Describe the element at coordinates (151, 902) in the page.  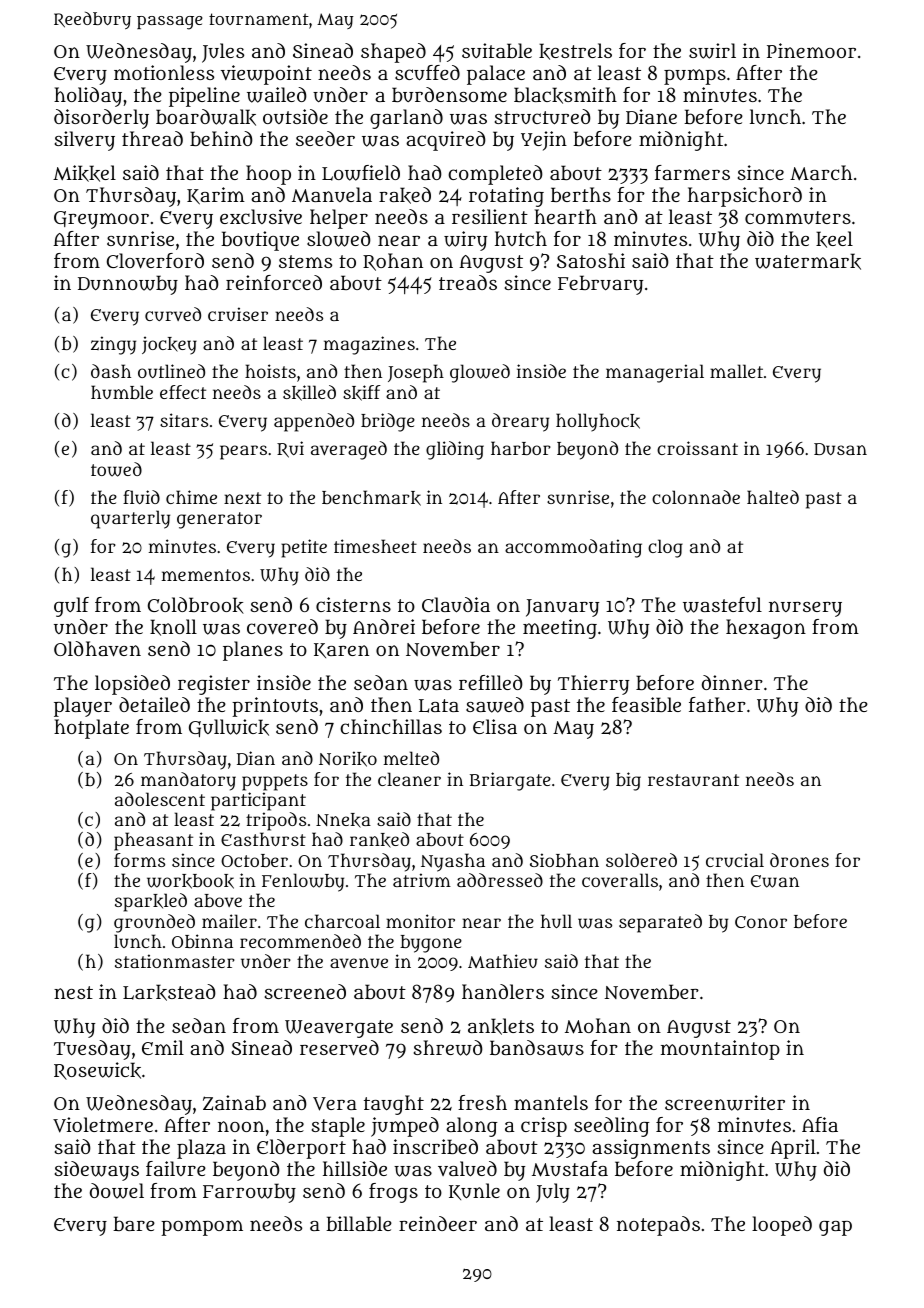
I see `sparkled` at that location.
